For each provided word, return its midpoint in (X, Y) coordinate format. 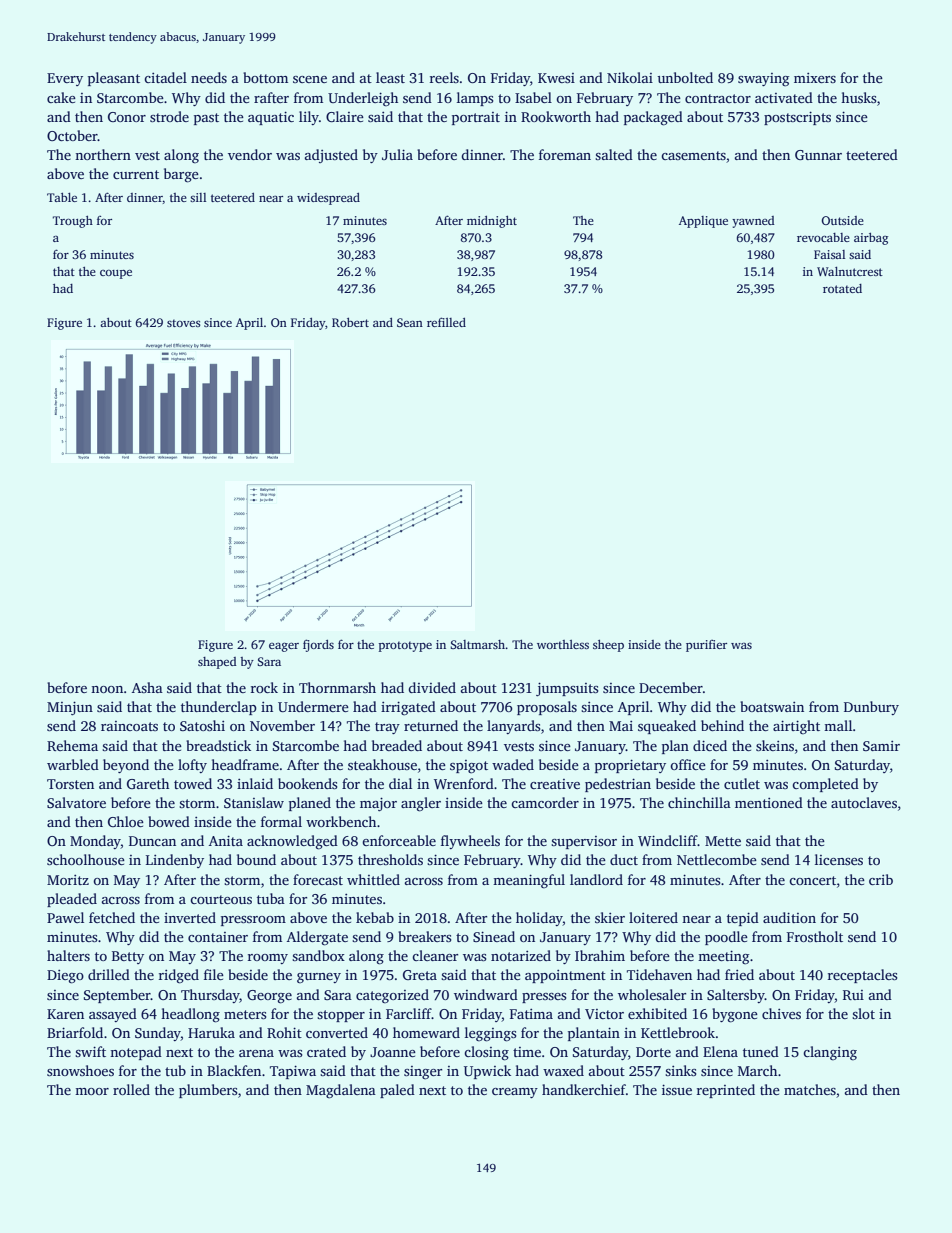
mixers (815, 78)
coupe (116, 274)
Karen (65, 1014)
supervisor (584, 842)
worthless (563, 644)
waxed (563, 1070)
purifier (706, 646)
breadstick (218, 745)
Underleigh (363, 99)
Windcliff (668, 840)
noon (107, 689)
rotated (842, 288)
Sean (410, 322)
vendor (250, 154)
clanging (830, 1053)
